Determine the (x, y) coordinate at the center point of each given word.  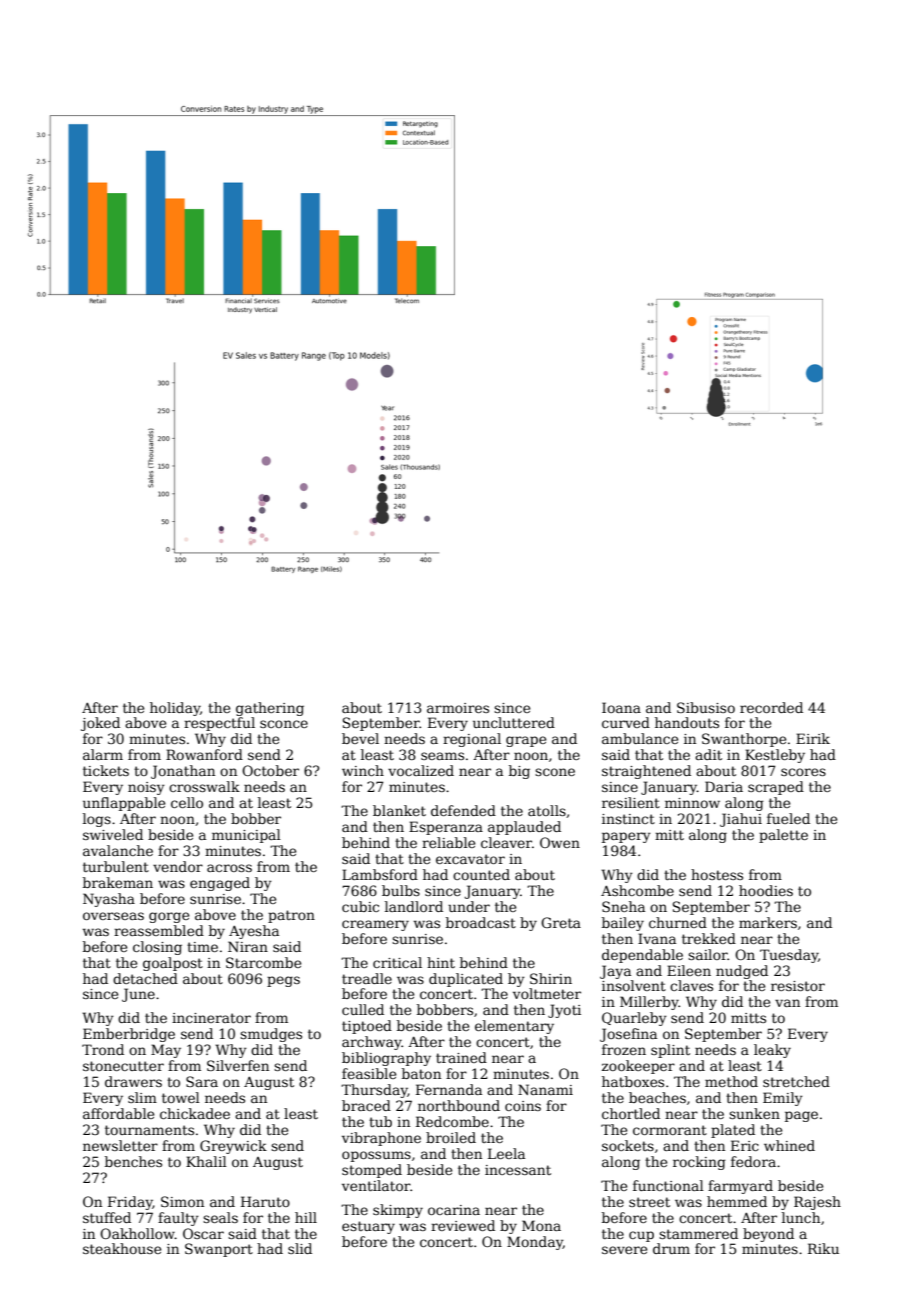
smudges (271, 1035)
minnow (692, 803)
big (519, 772)
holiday (175, 709)
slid (300, 1248)
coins (523, 1106)
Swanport (219, 1250)
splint (670, 1051)
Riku (823, 1248)
